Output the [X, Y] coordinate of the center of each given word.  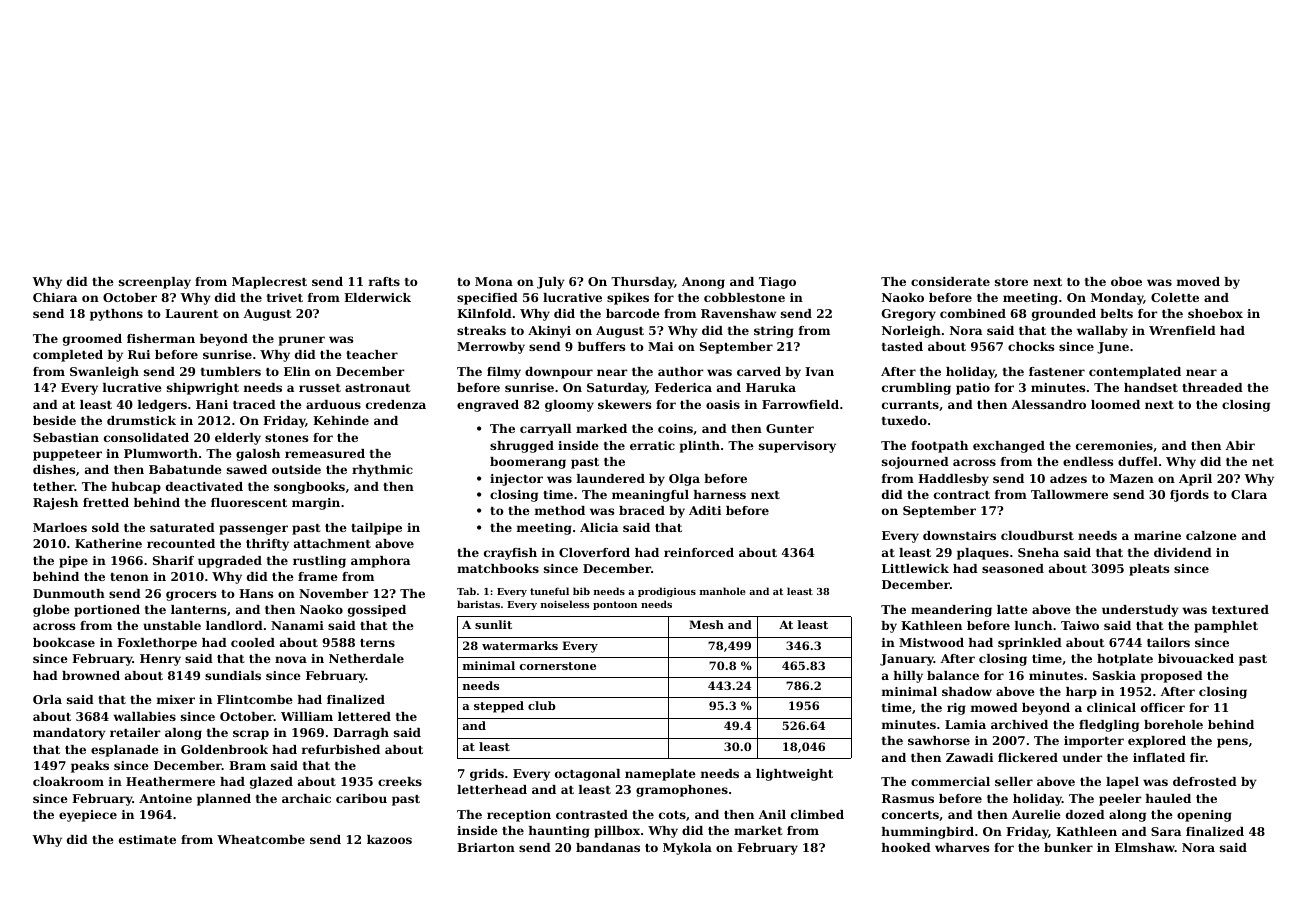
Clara [1249, 494]
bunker [1068, 847]
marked [601, 428]
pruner [302, 341]
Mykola [687, 849]
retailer [135, 732]
